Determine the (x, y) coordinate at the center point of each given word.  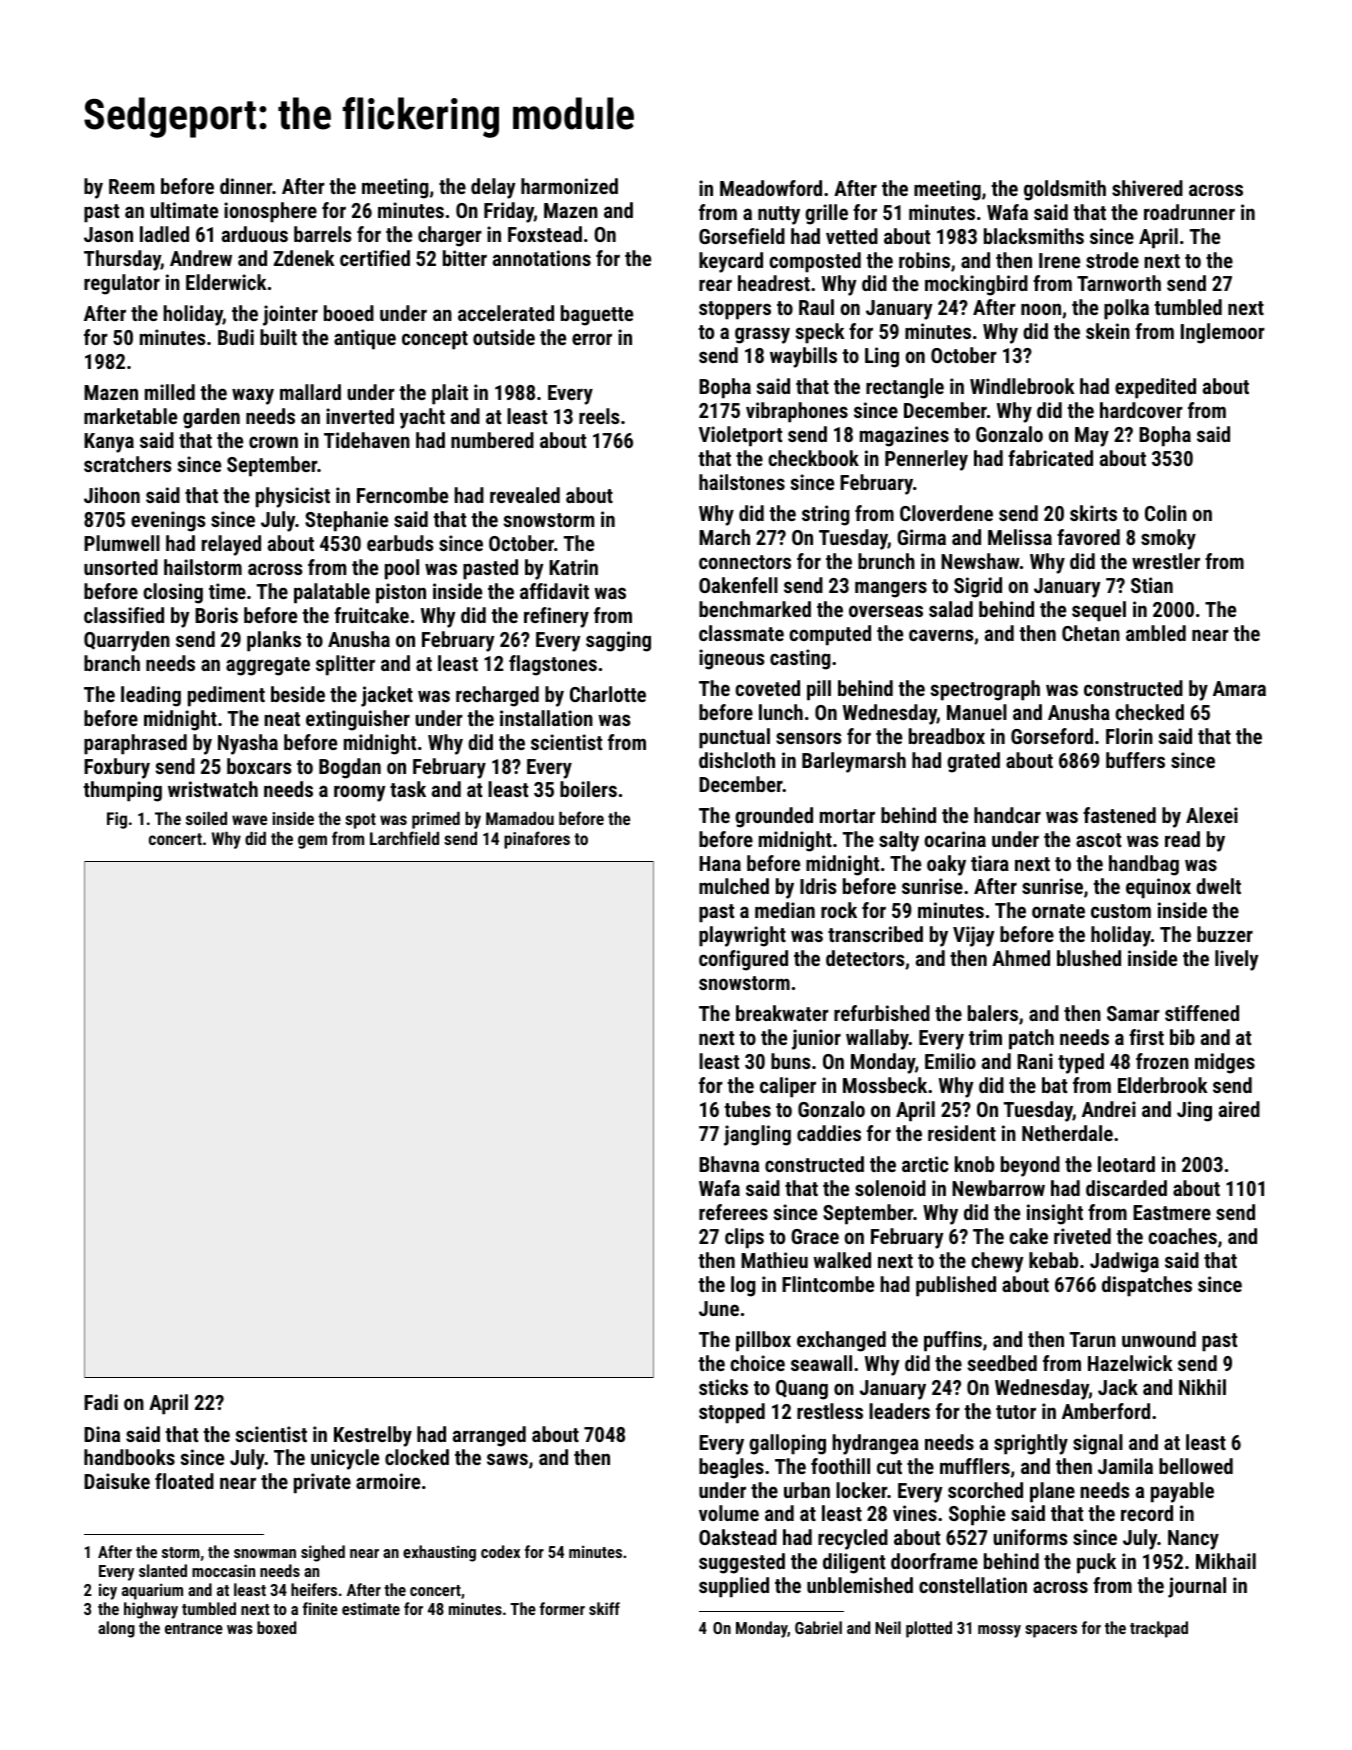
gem (312, 842)
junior (816, 1039)
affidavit (554, 591)
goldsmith (1065, 190)
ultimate (184, 210)
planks (274, 641)
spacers (1051, 1631)
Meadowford (771, 188)
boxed (276, 1627)
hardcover (1141, 410)
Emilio (950, 1061)
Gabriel (818, 1627)
